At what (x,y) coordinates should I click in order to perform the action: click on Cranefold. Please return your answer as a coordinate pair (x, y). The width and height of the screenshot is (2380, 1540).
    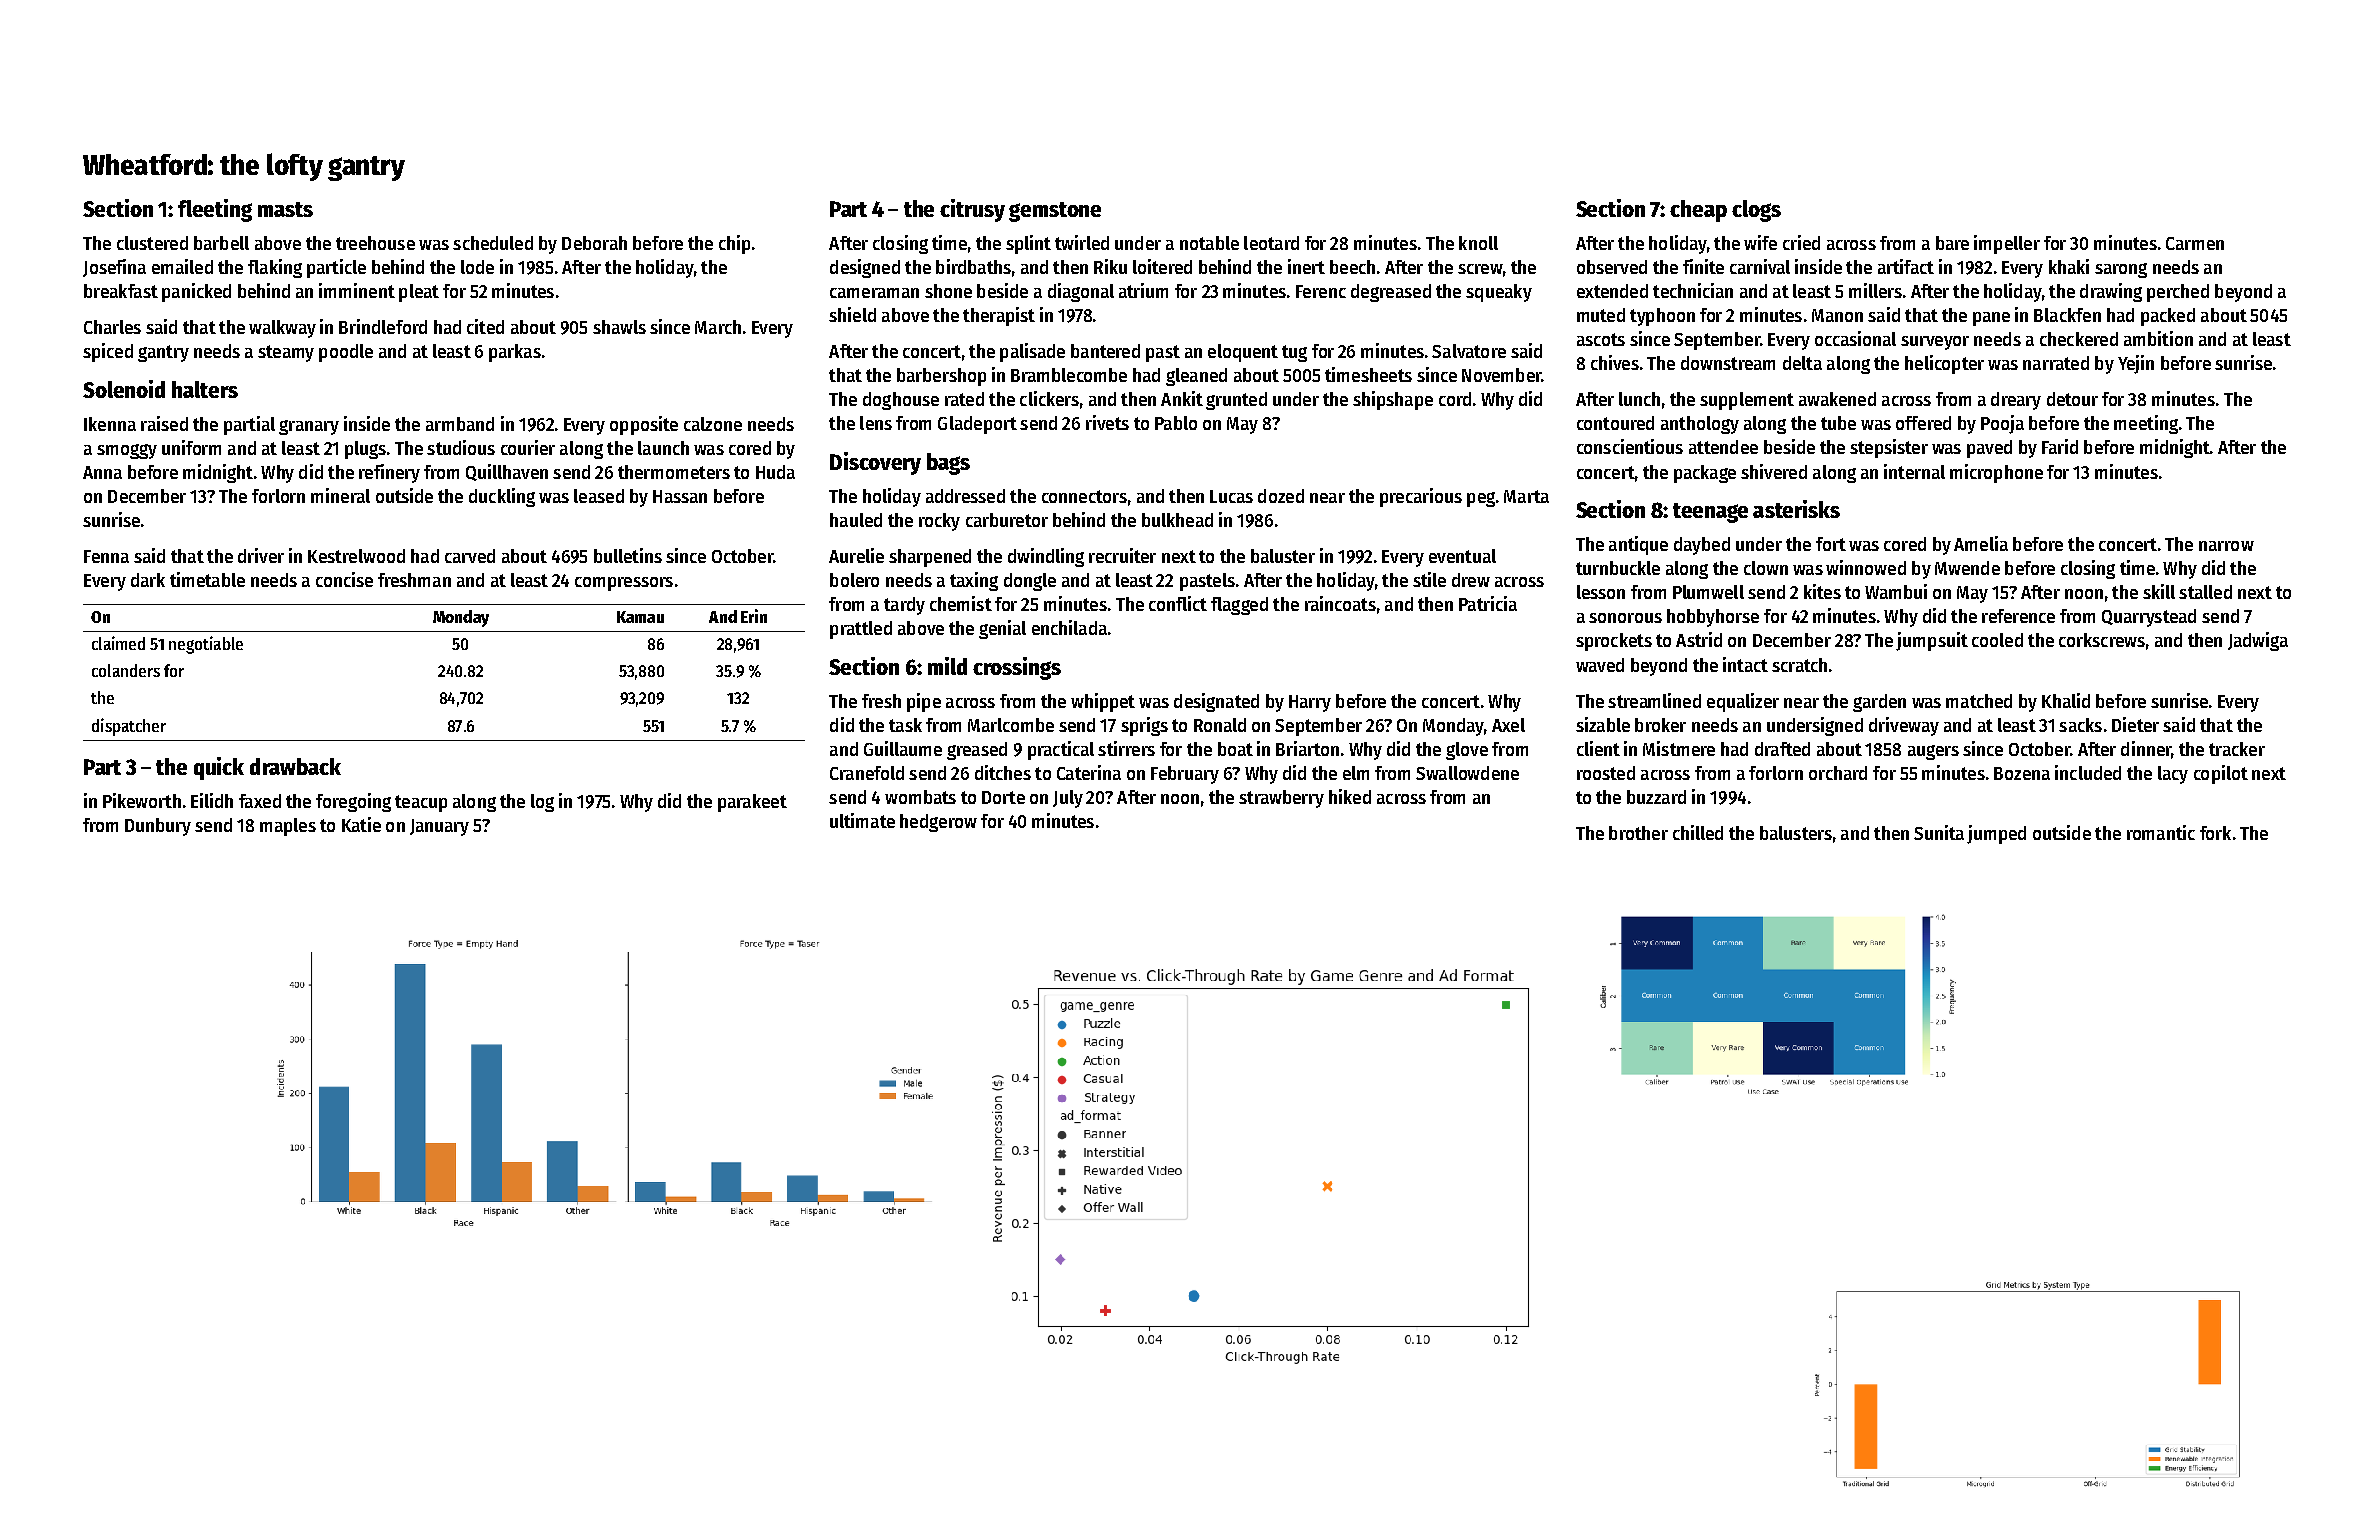
    Looking at the image, I should click on (867, 773).
